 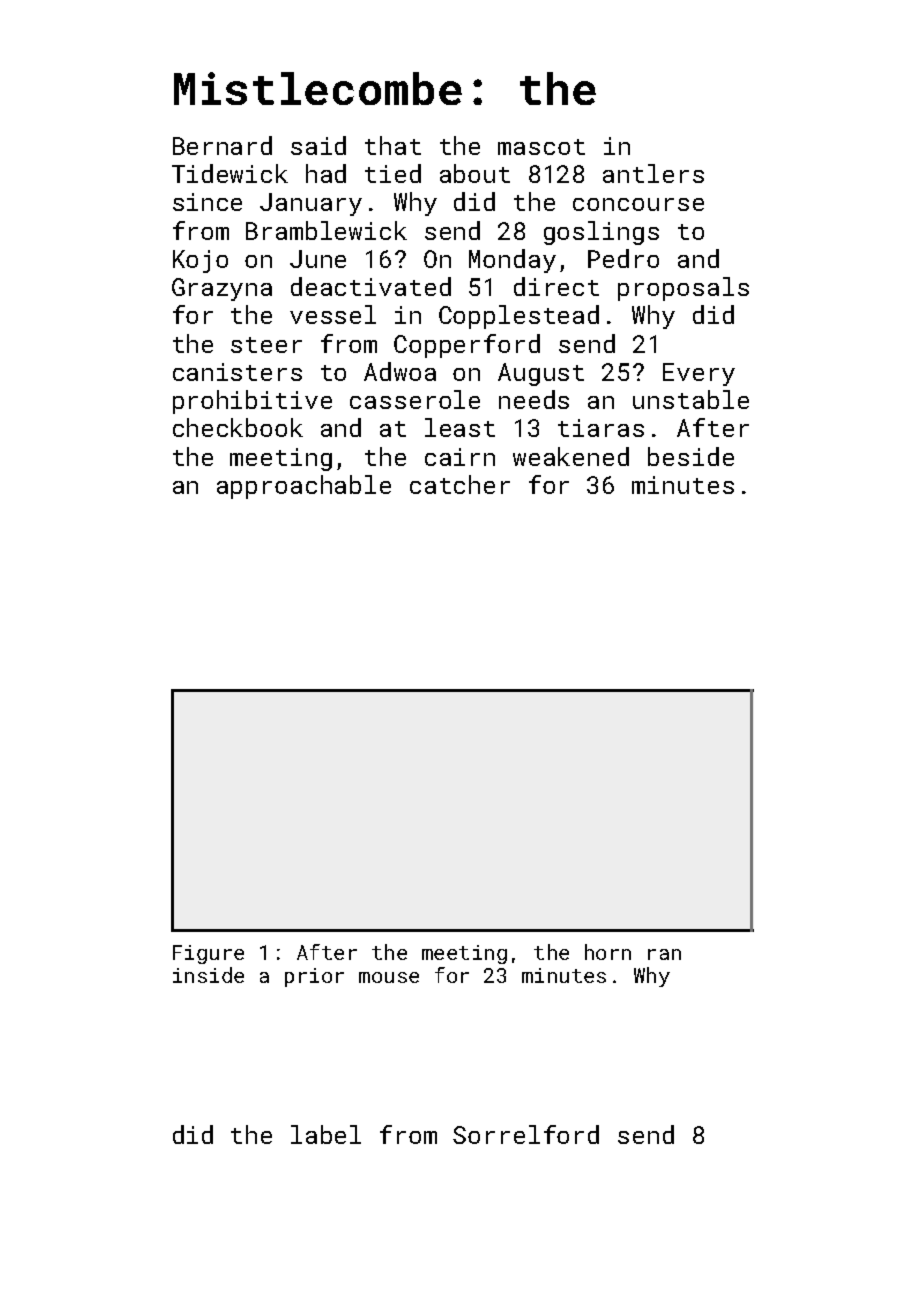 What do you see at coordinates (664, 954) in the page?
I see `ran` at bounding box center [664, 954].
